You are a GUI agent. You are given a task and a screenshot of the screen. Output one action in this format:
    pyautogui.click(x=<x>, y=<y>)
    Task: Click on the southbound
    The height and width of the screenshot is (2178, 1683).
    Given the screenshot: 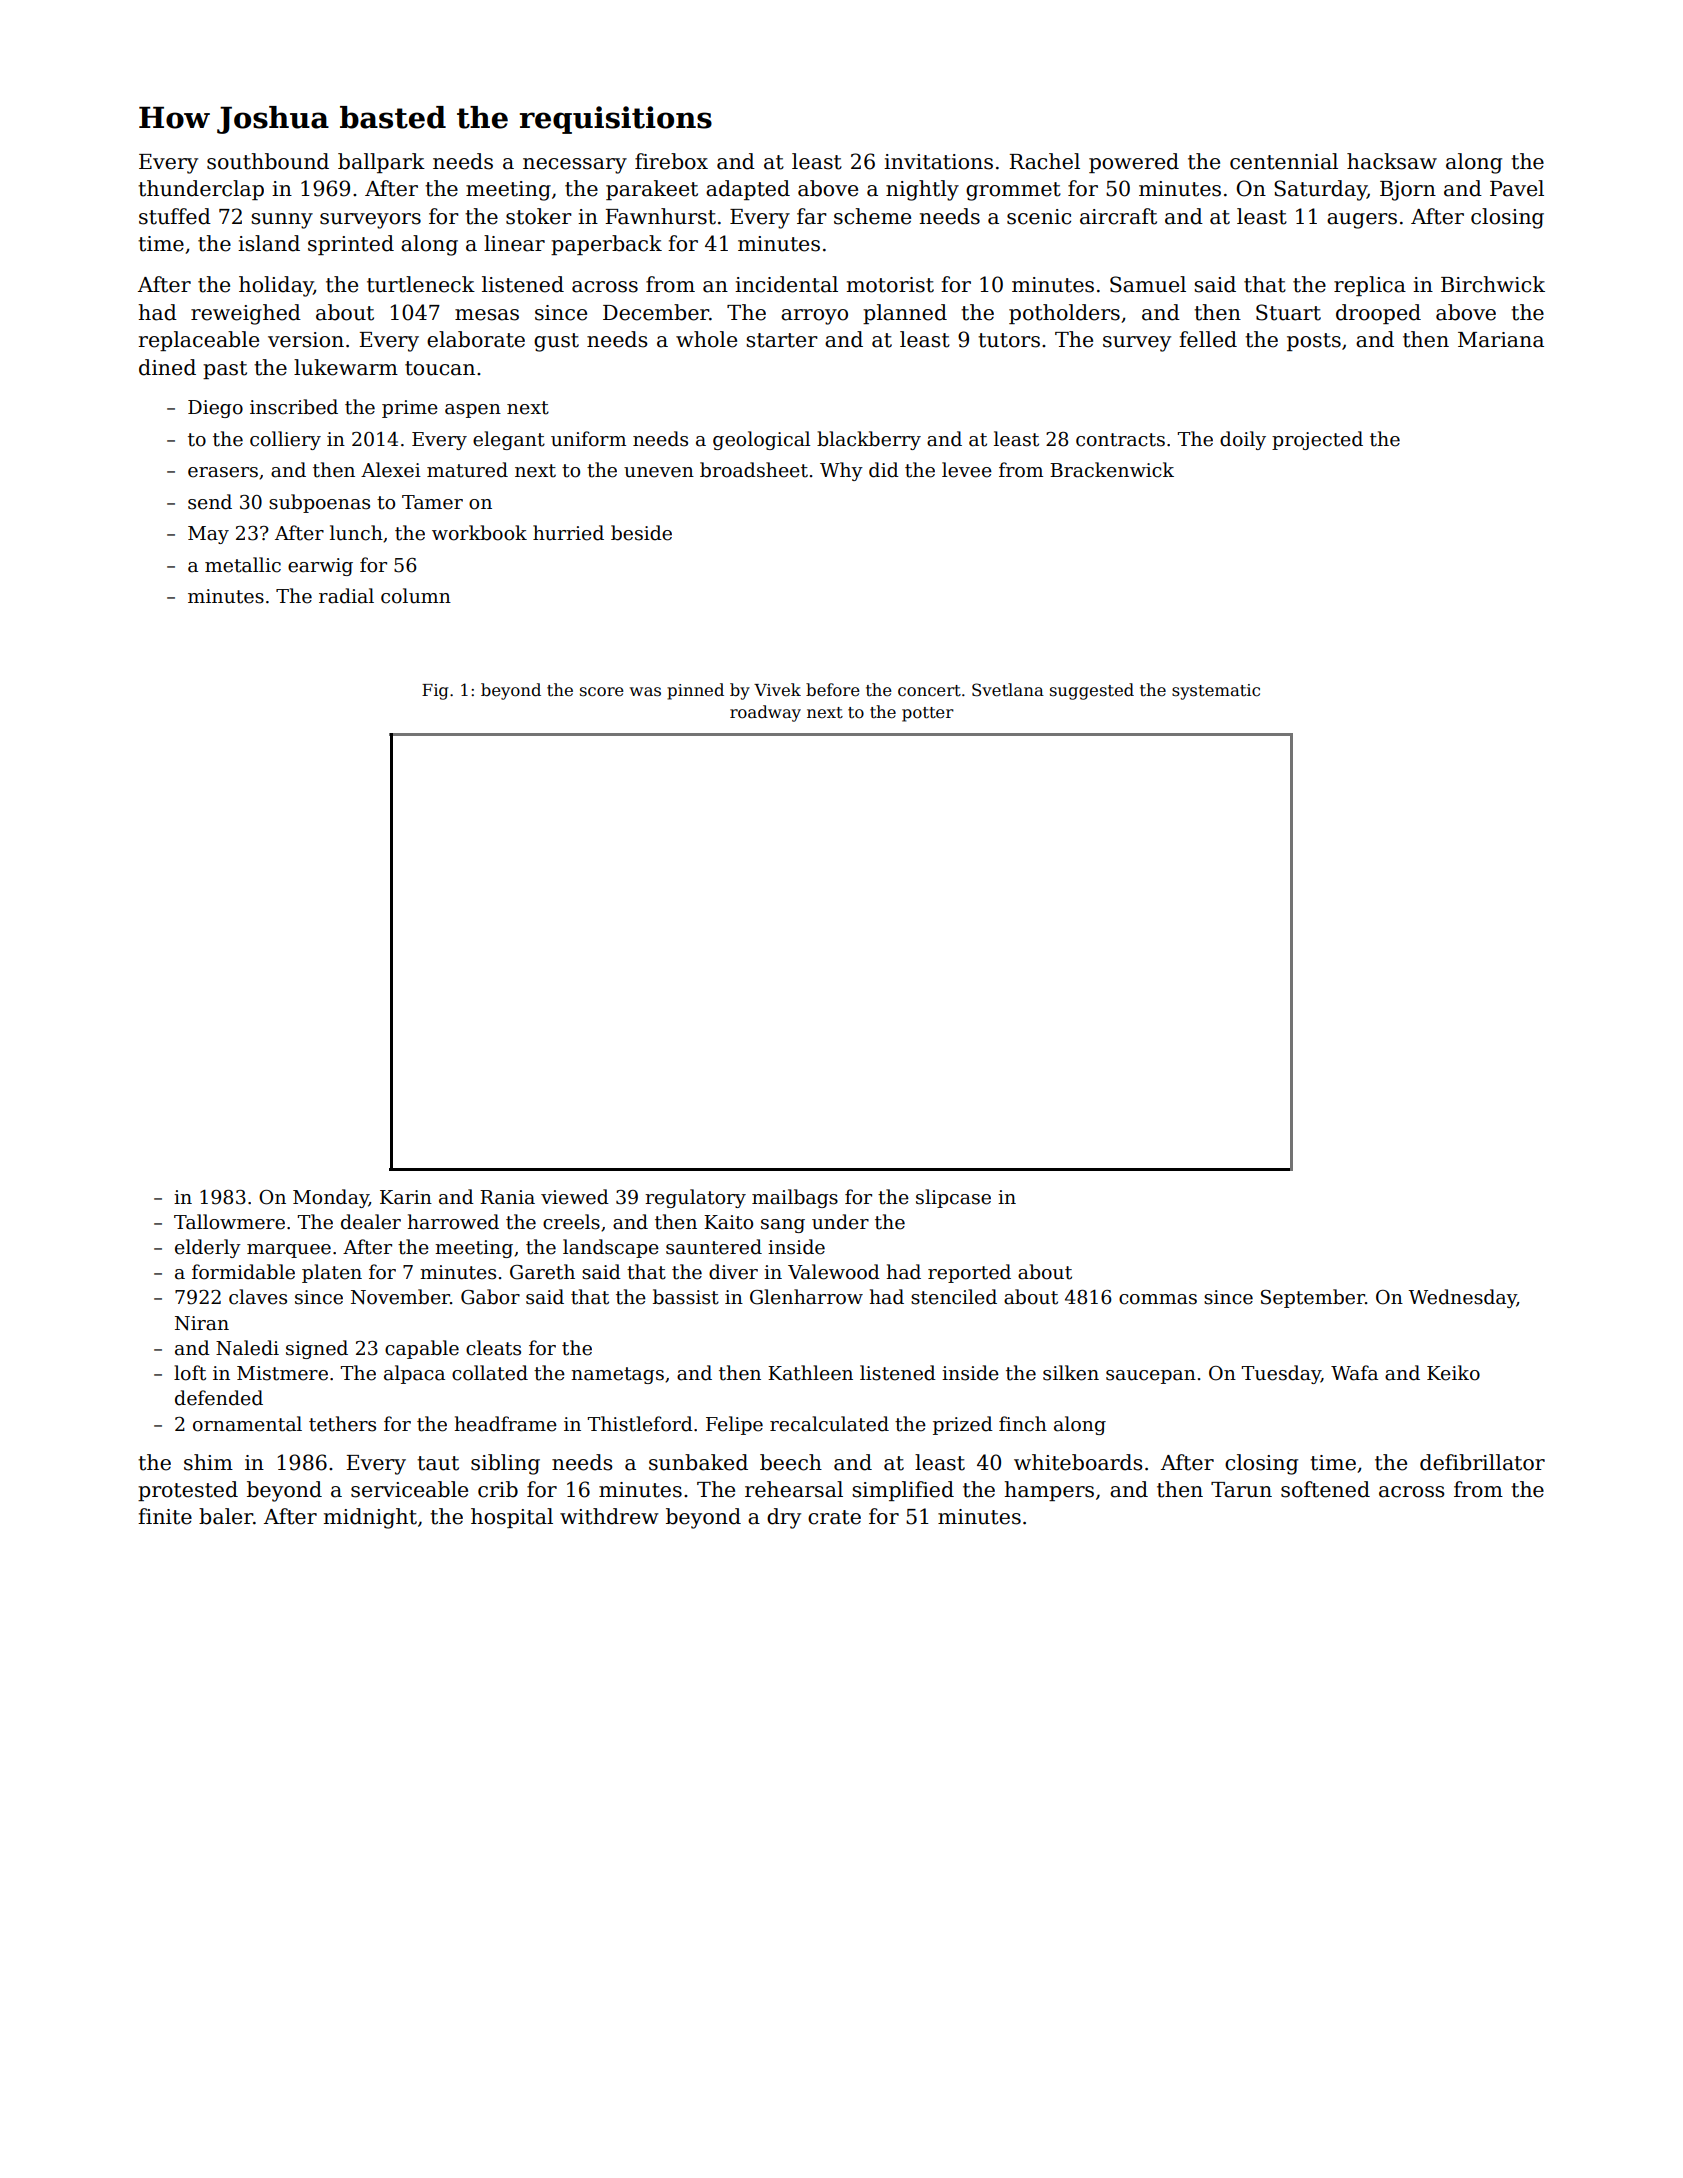 What is the action you would take?
    pyautogui.click(x=268, y=161)
